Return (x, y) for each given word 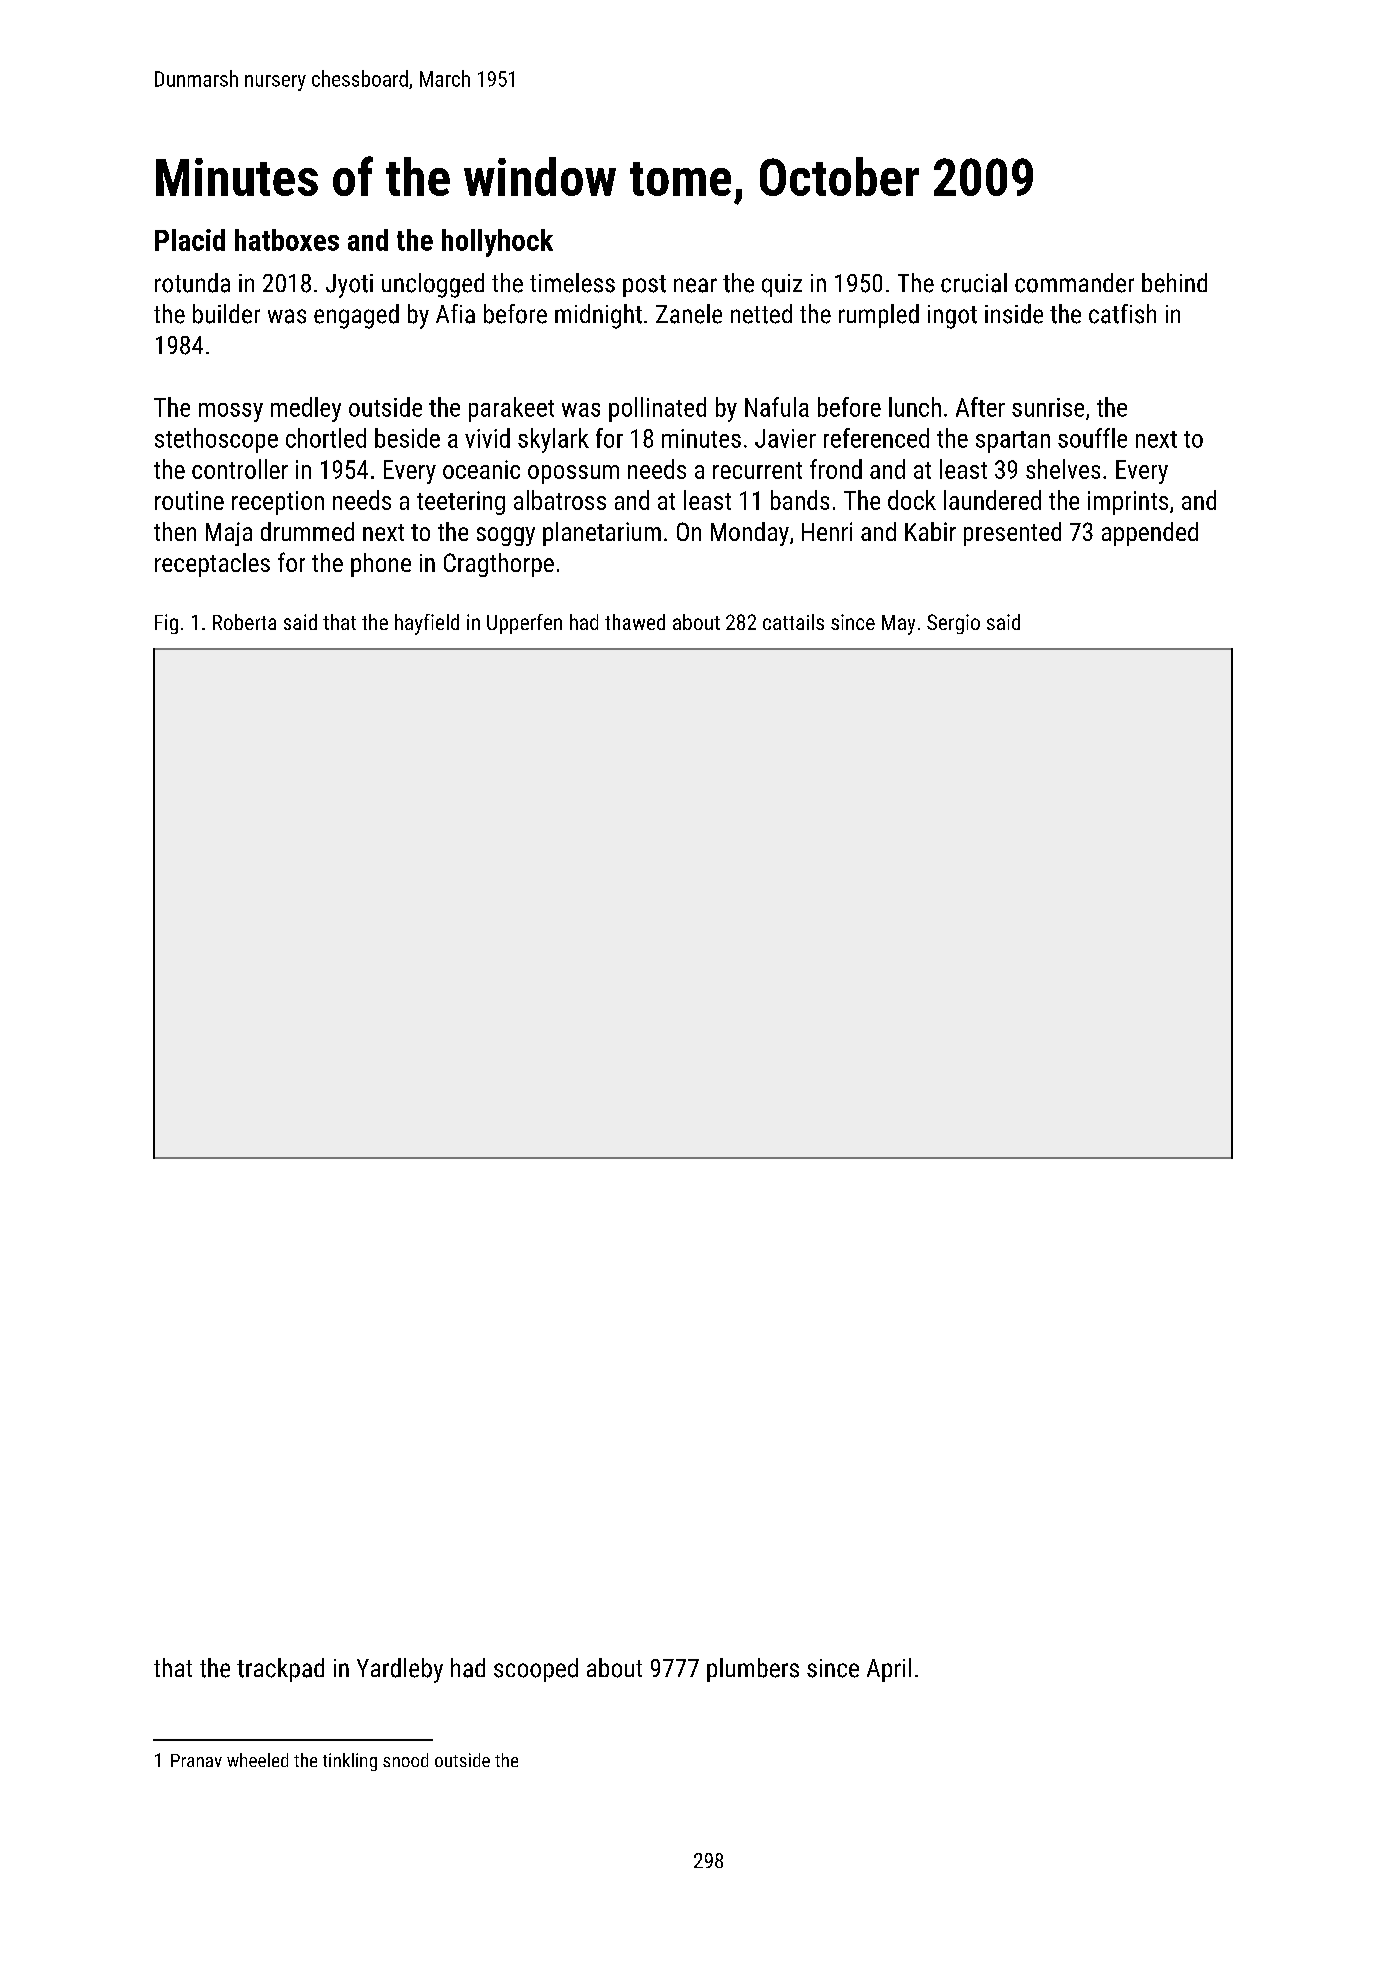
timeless (572, 283)
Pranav (196, 1760)
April (889, 1670)
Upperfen (524, 624)
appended (1150, 534)
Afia (455, 314)
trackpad (280, 1670)
